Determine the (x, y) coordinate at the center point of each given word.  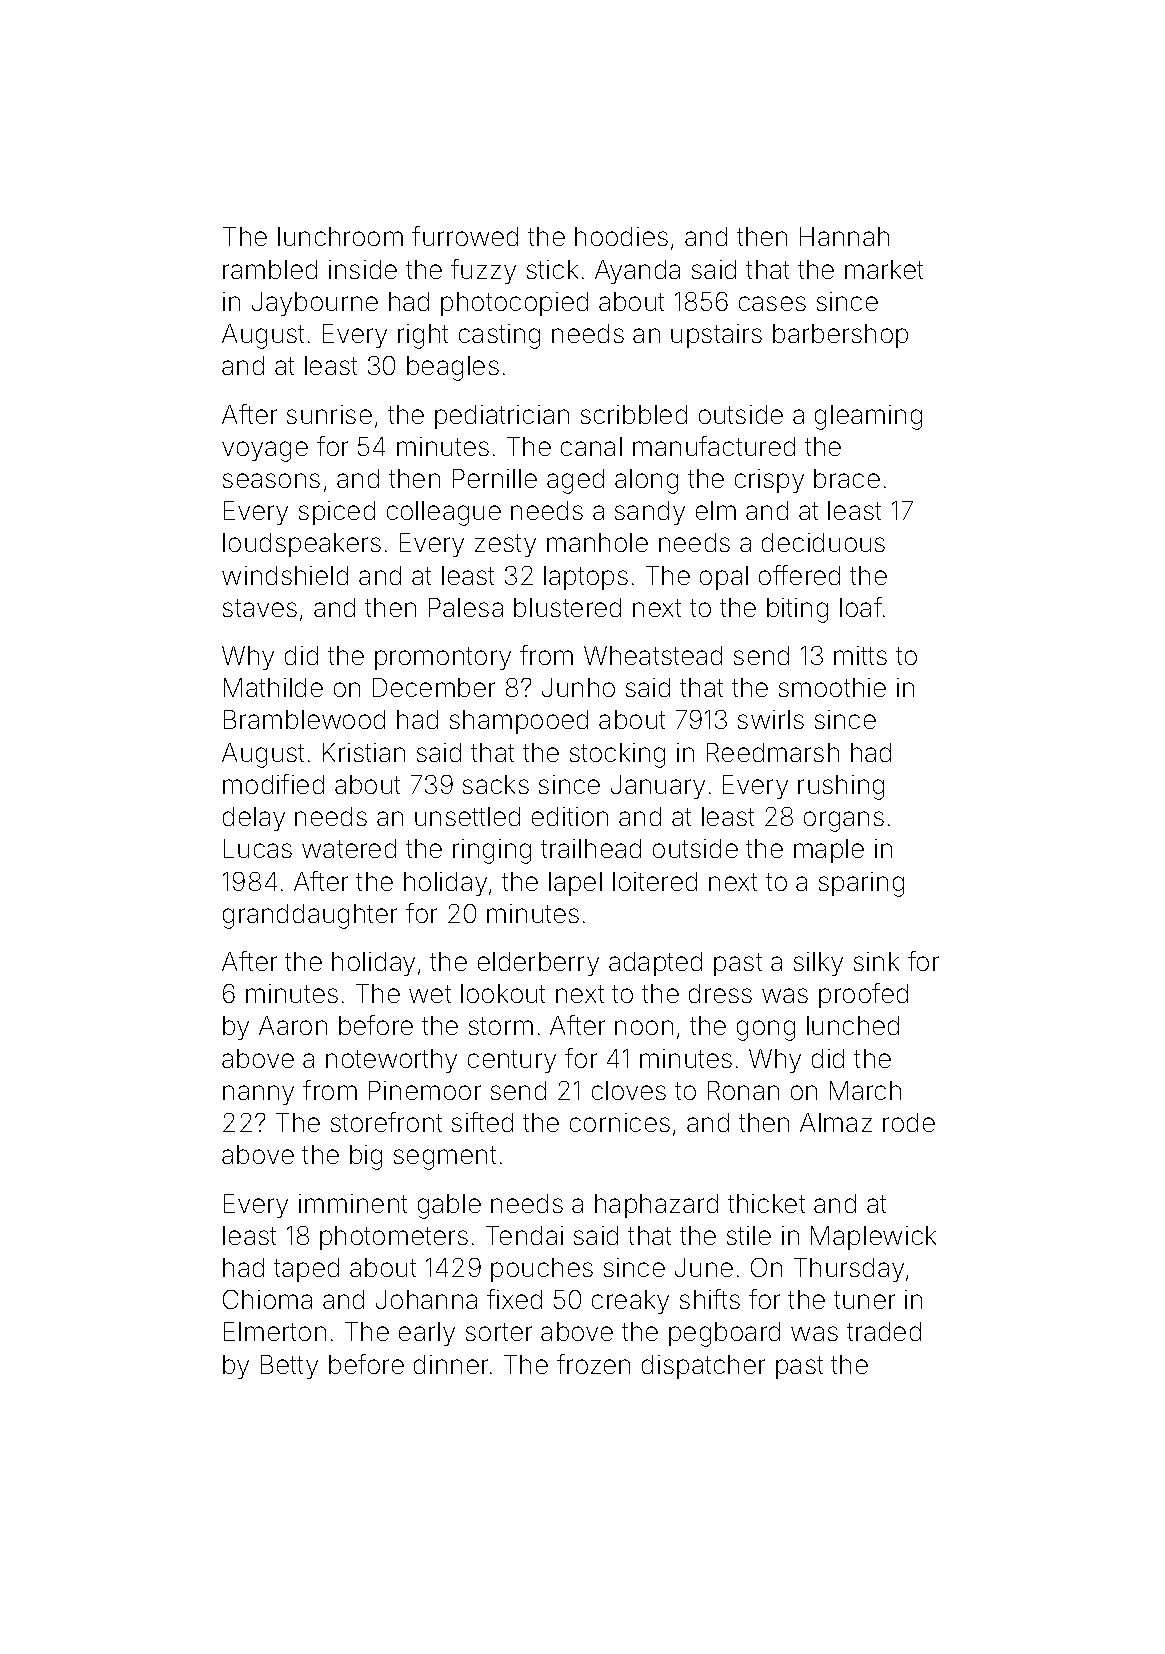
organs (844, 821)
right (423, 336)
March (865, 1090)
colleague (444, 513)
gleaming (868, 417)
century (512, 1061)
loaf (861, 607)
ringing (492, 851)
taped (306, 1270)
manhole (597, 542)
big (366, 1157)
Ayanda (637, 272)
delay (254, 819)
